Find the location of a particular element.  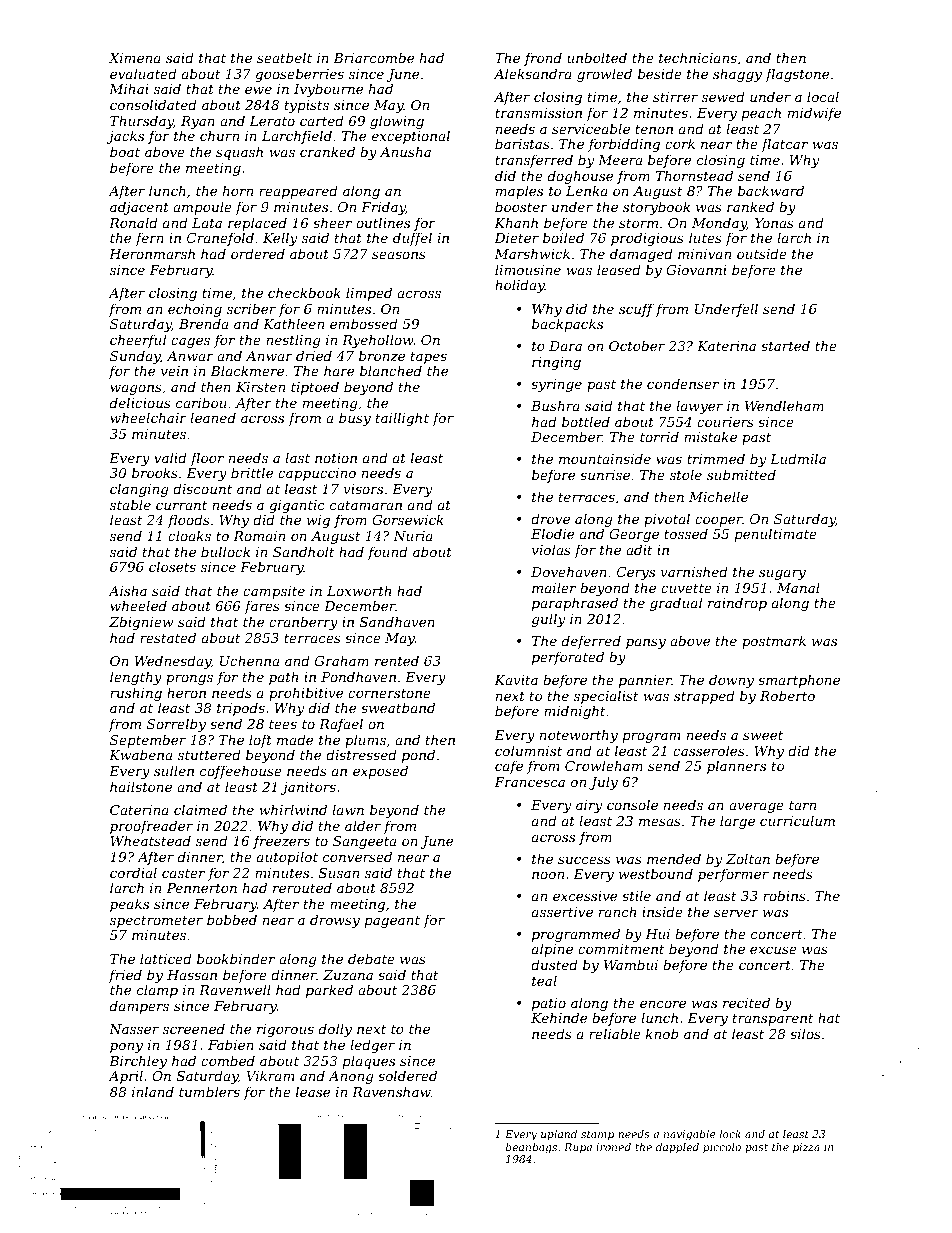

beanbags is located at coordinates (531, 1148).
